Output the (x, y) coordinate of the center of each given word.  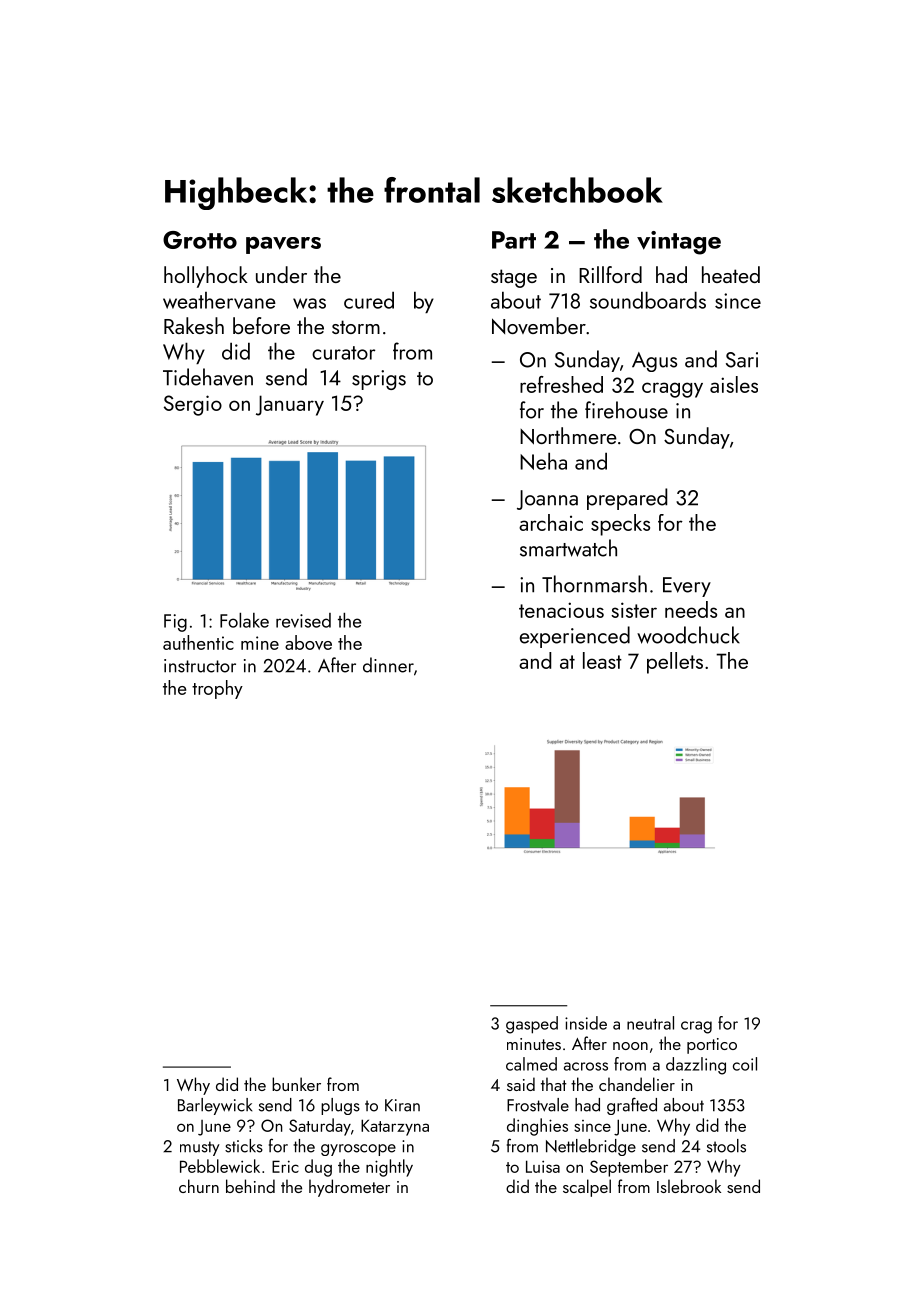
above (308, 642)
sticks (244, 1146)
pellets (675, 663)
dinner (388, 665)
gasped (532, 1025)
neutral (650, 1023)
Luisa (543, 1166)
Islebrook (689, 1186)
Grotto (200, 240)
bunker (296, 1084)
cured (369, 300)
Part (514, 240)
